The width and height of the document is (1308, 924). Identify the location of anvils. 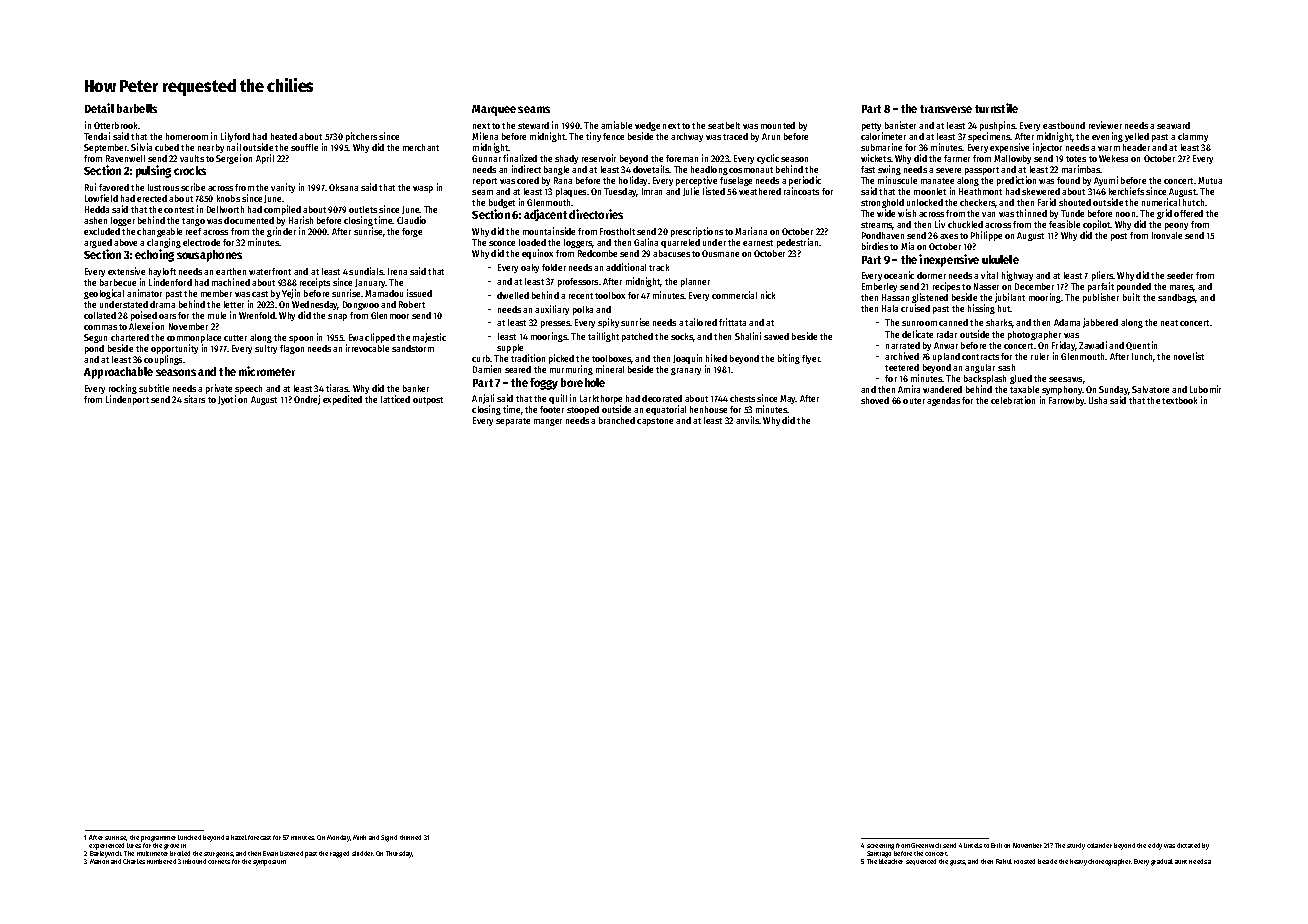
(748, 420).
